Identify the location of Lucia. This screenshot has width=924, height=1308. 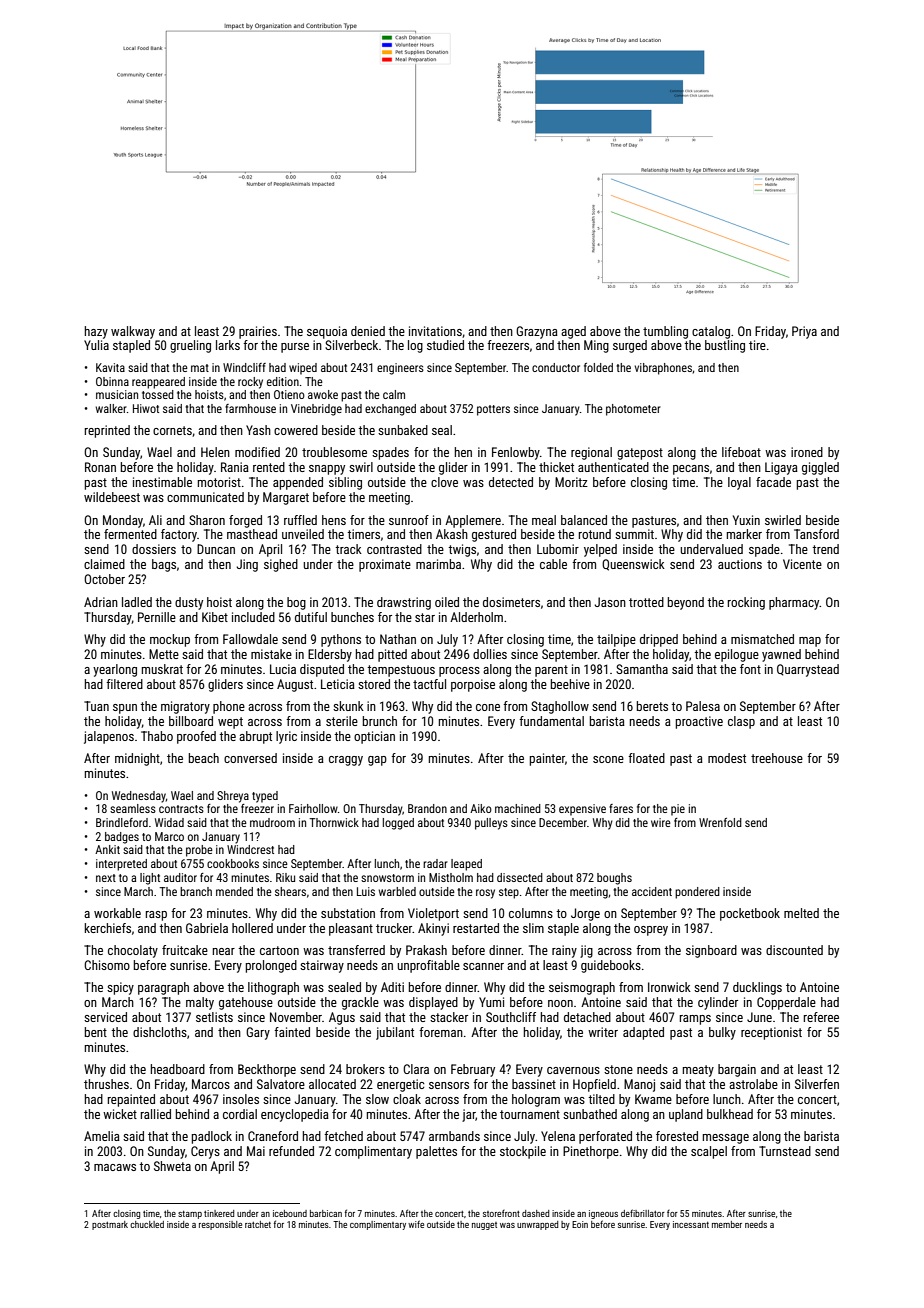
(283, 669).
